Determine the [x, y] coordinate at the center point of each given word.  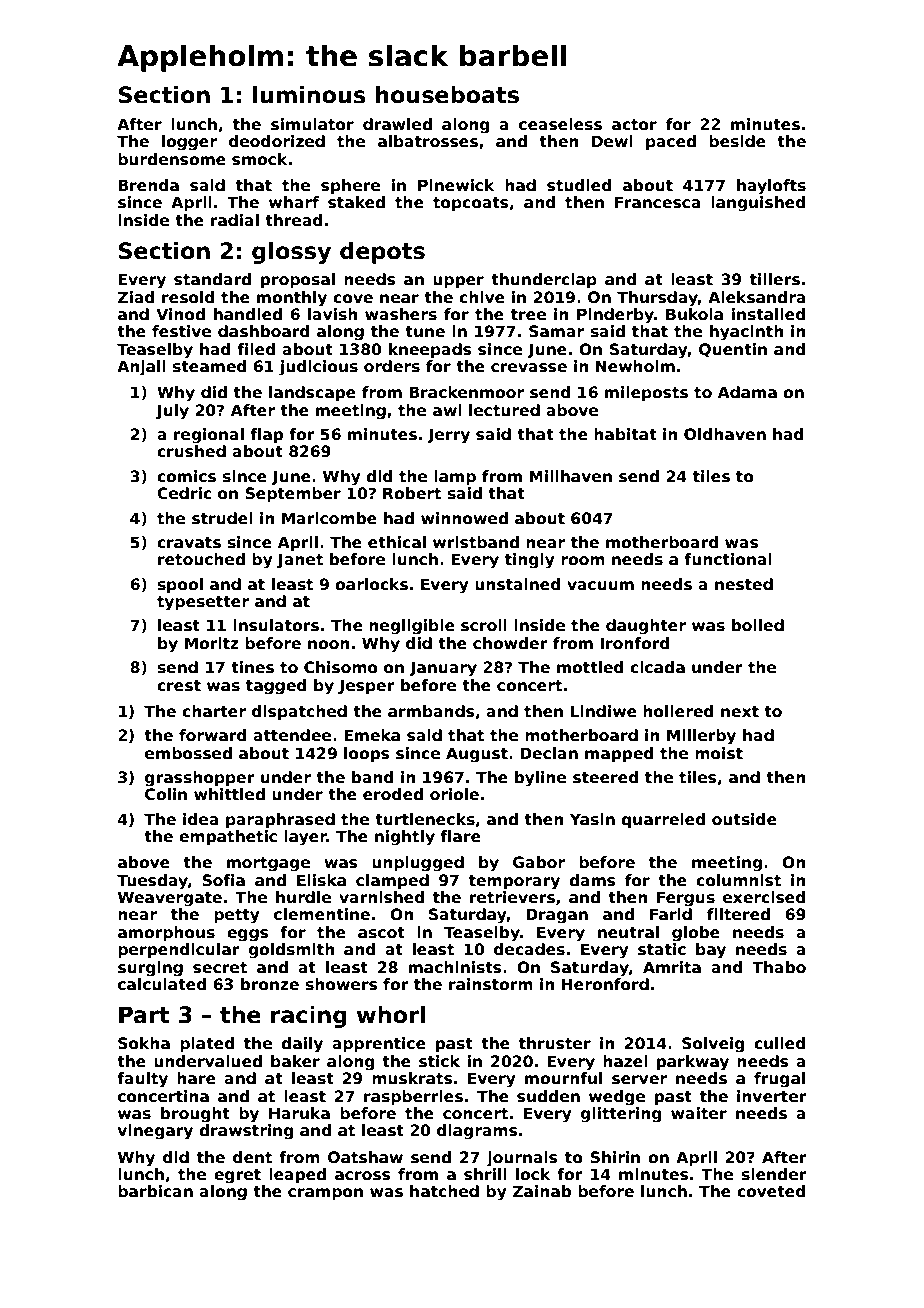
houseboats [447, 95]
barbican [155, 1191]
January [443, 669]
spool [180, 585]
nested [744, 584]
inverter [772, 1096]
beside [737, 141]
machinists [455, 967]
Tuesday [152, 882]
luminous [309, 95]
